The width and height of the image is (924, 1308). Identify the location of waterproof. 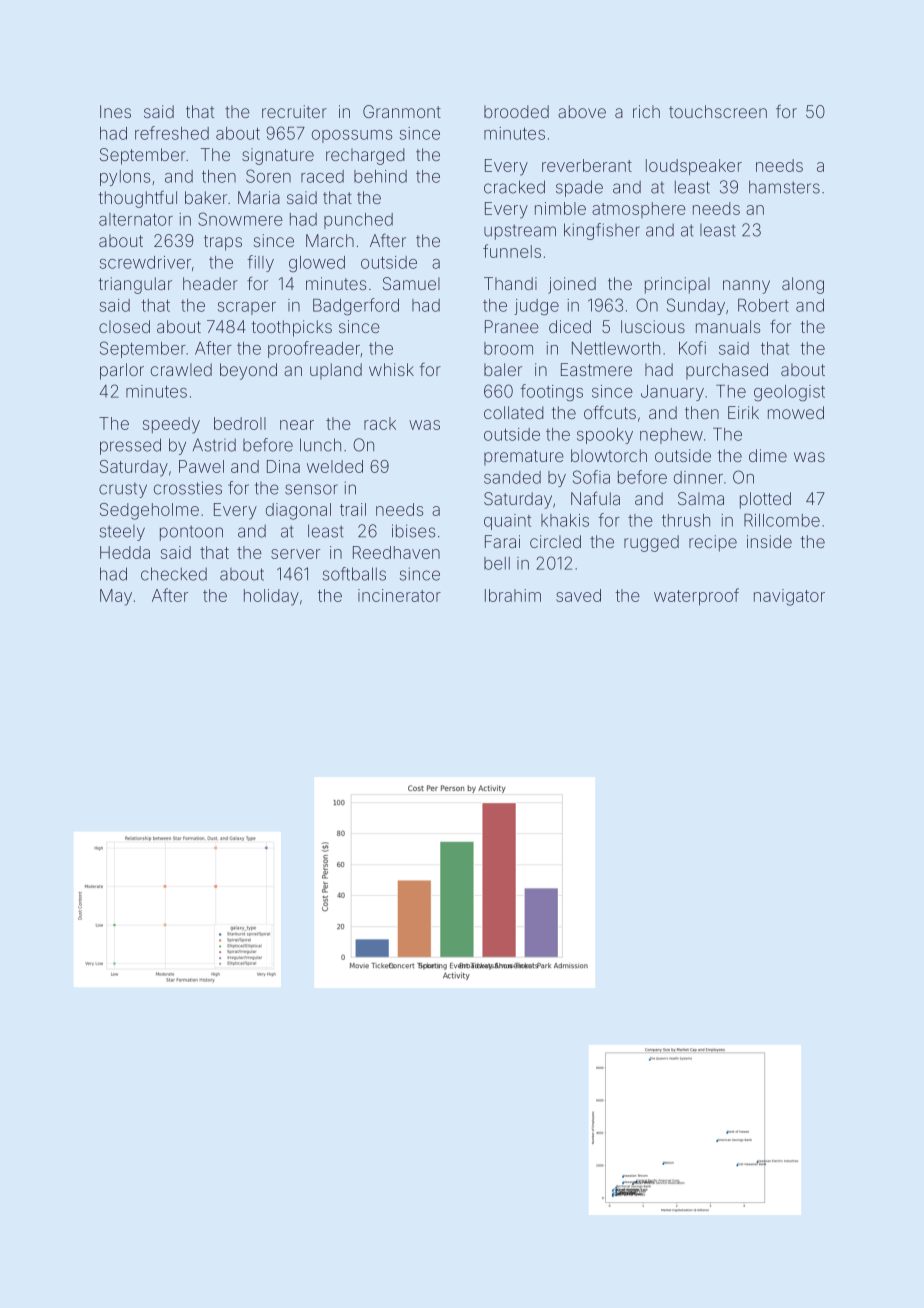
(696, 596).
